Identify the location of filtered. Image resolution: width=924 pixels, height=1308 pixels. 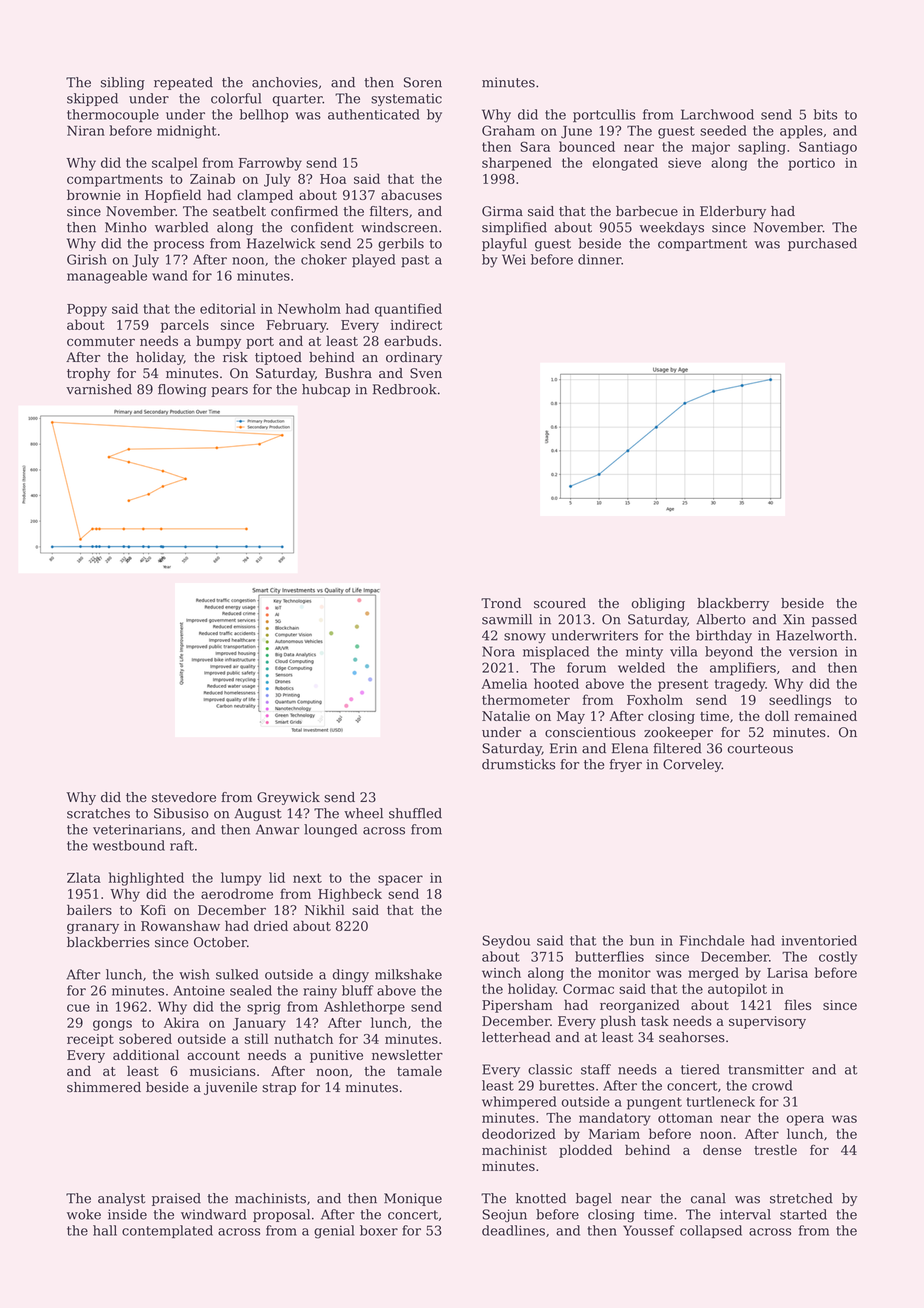
(677, 748).
